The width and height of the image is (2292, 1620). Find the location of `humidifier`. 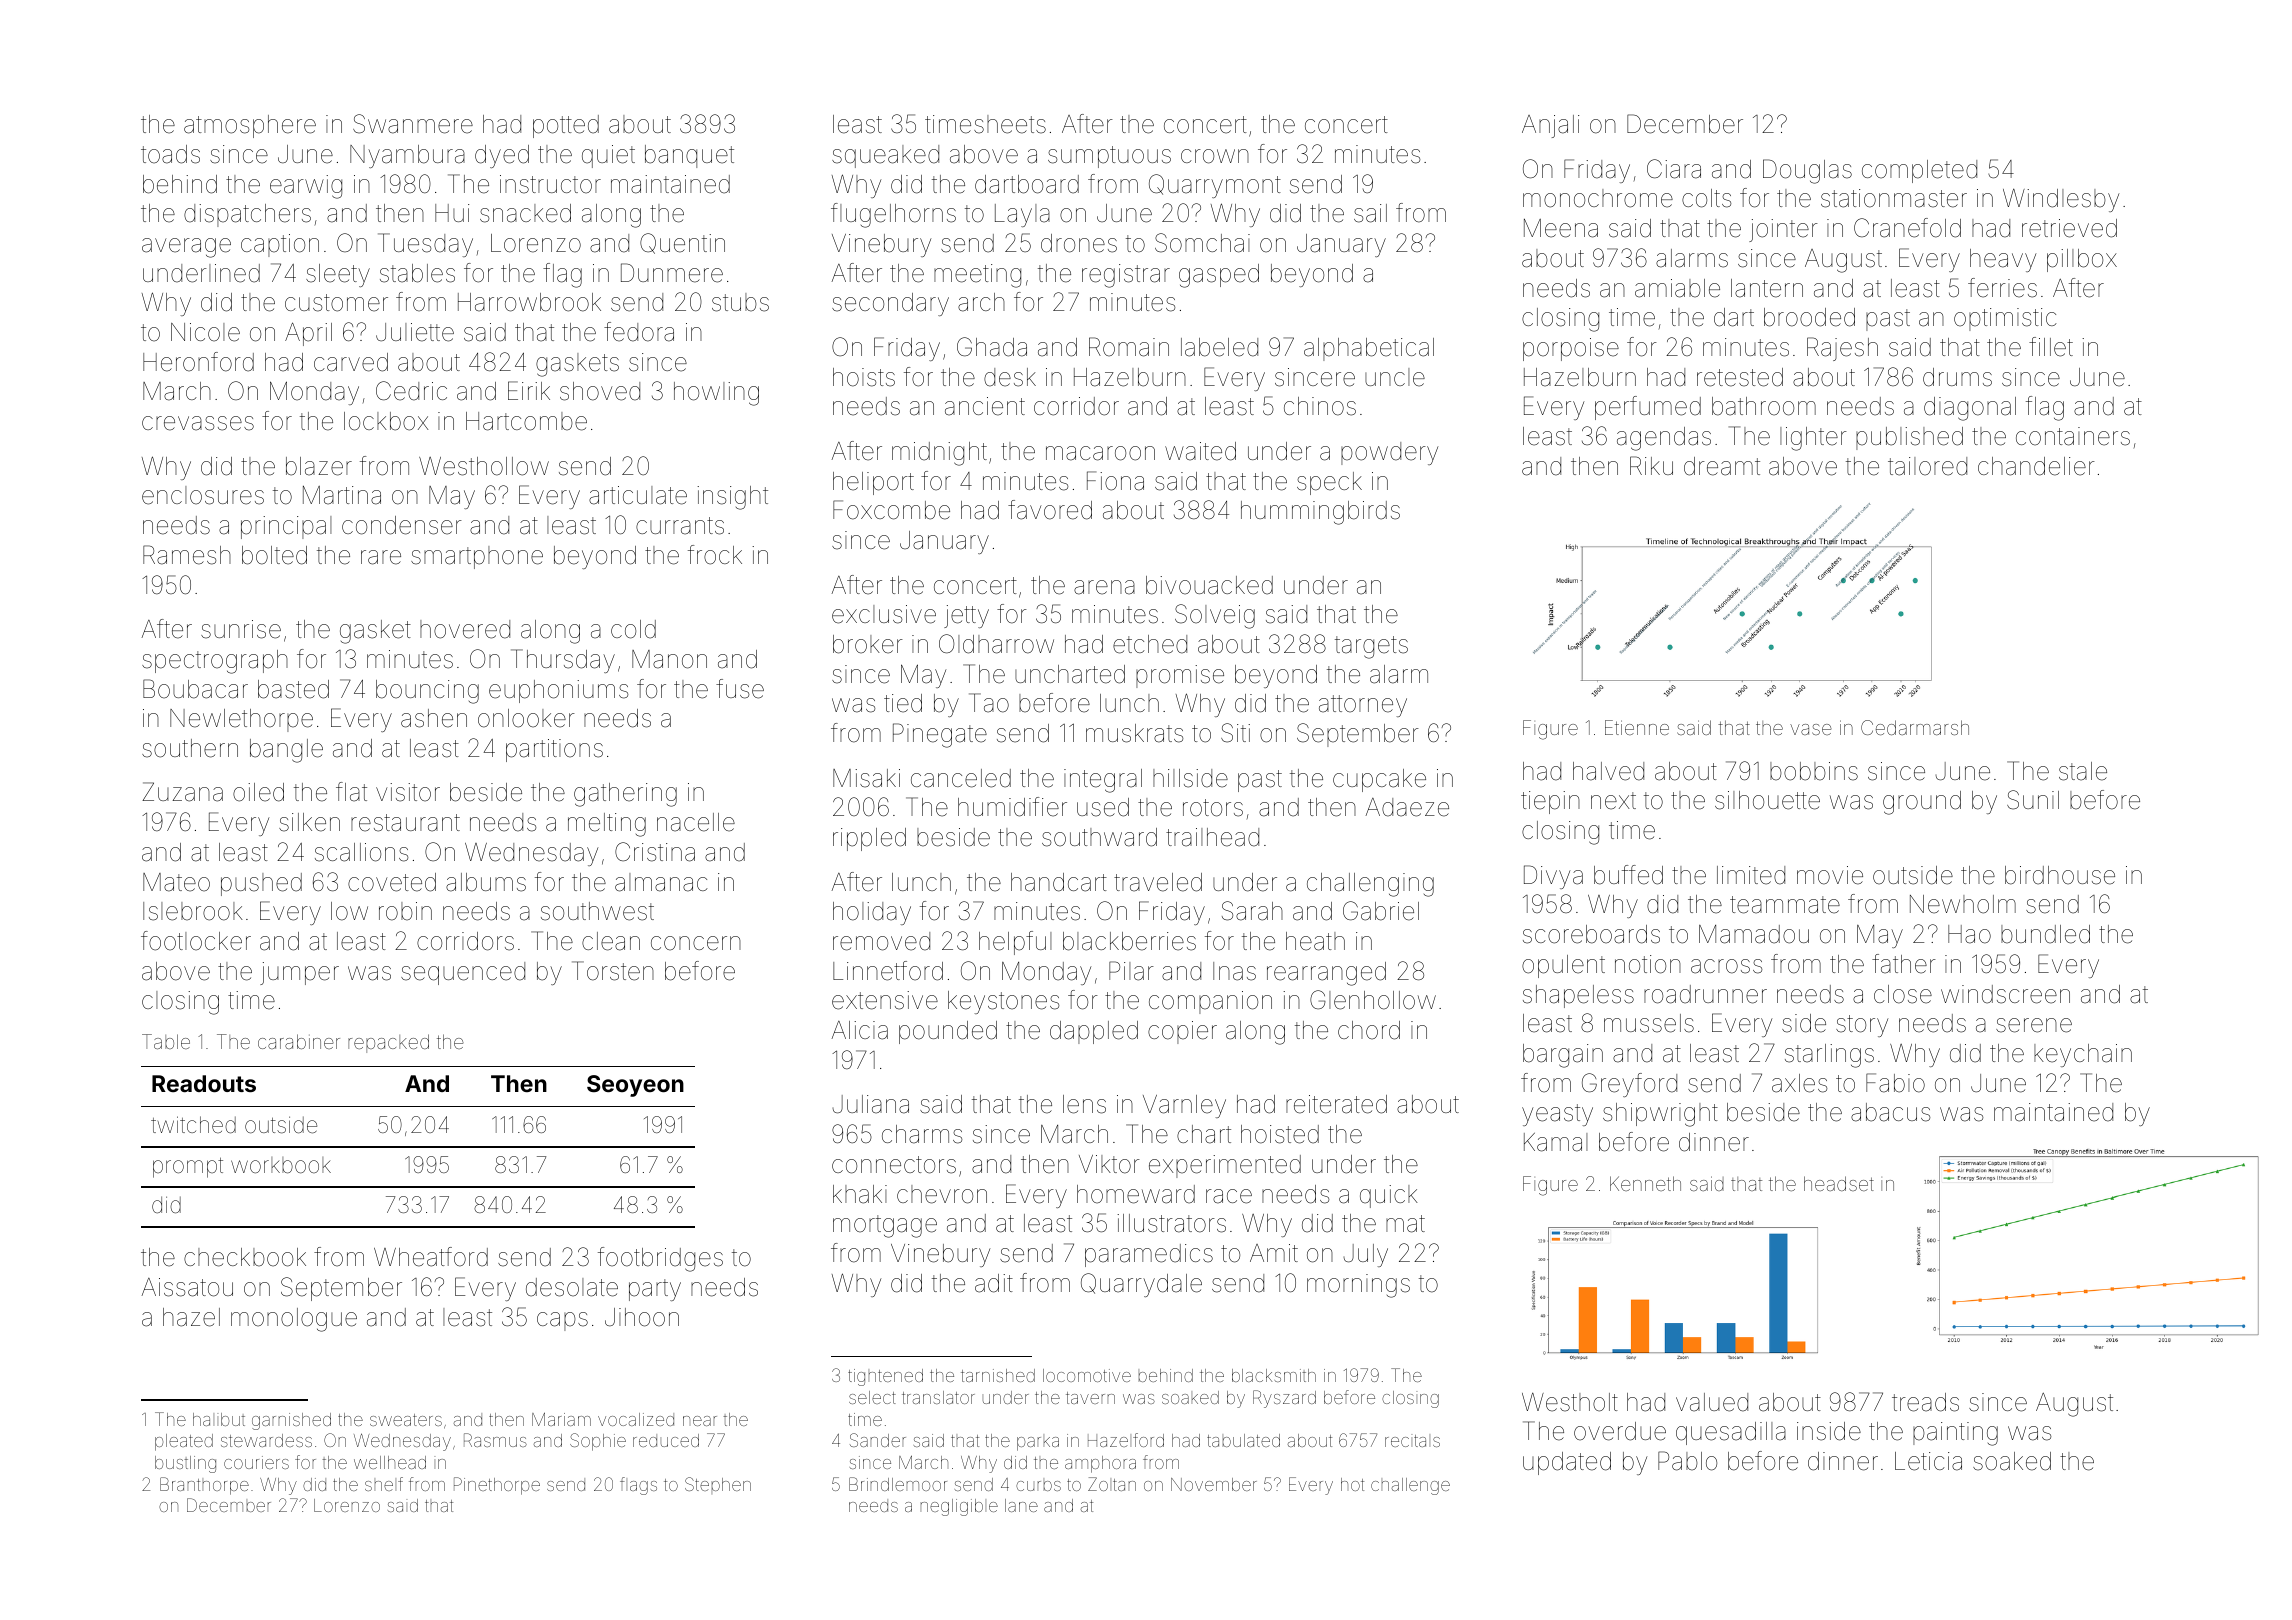

humidifier is located at coordinates (1012, 807).
